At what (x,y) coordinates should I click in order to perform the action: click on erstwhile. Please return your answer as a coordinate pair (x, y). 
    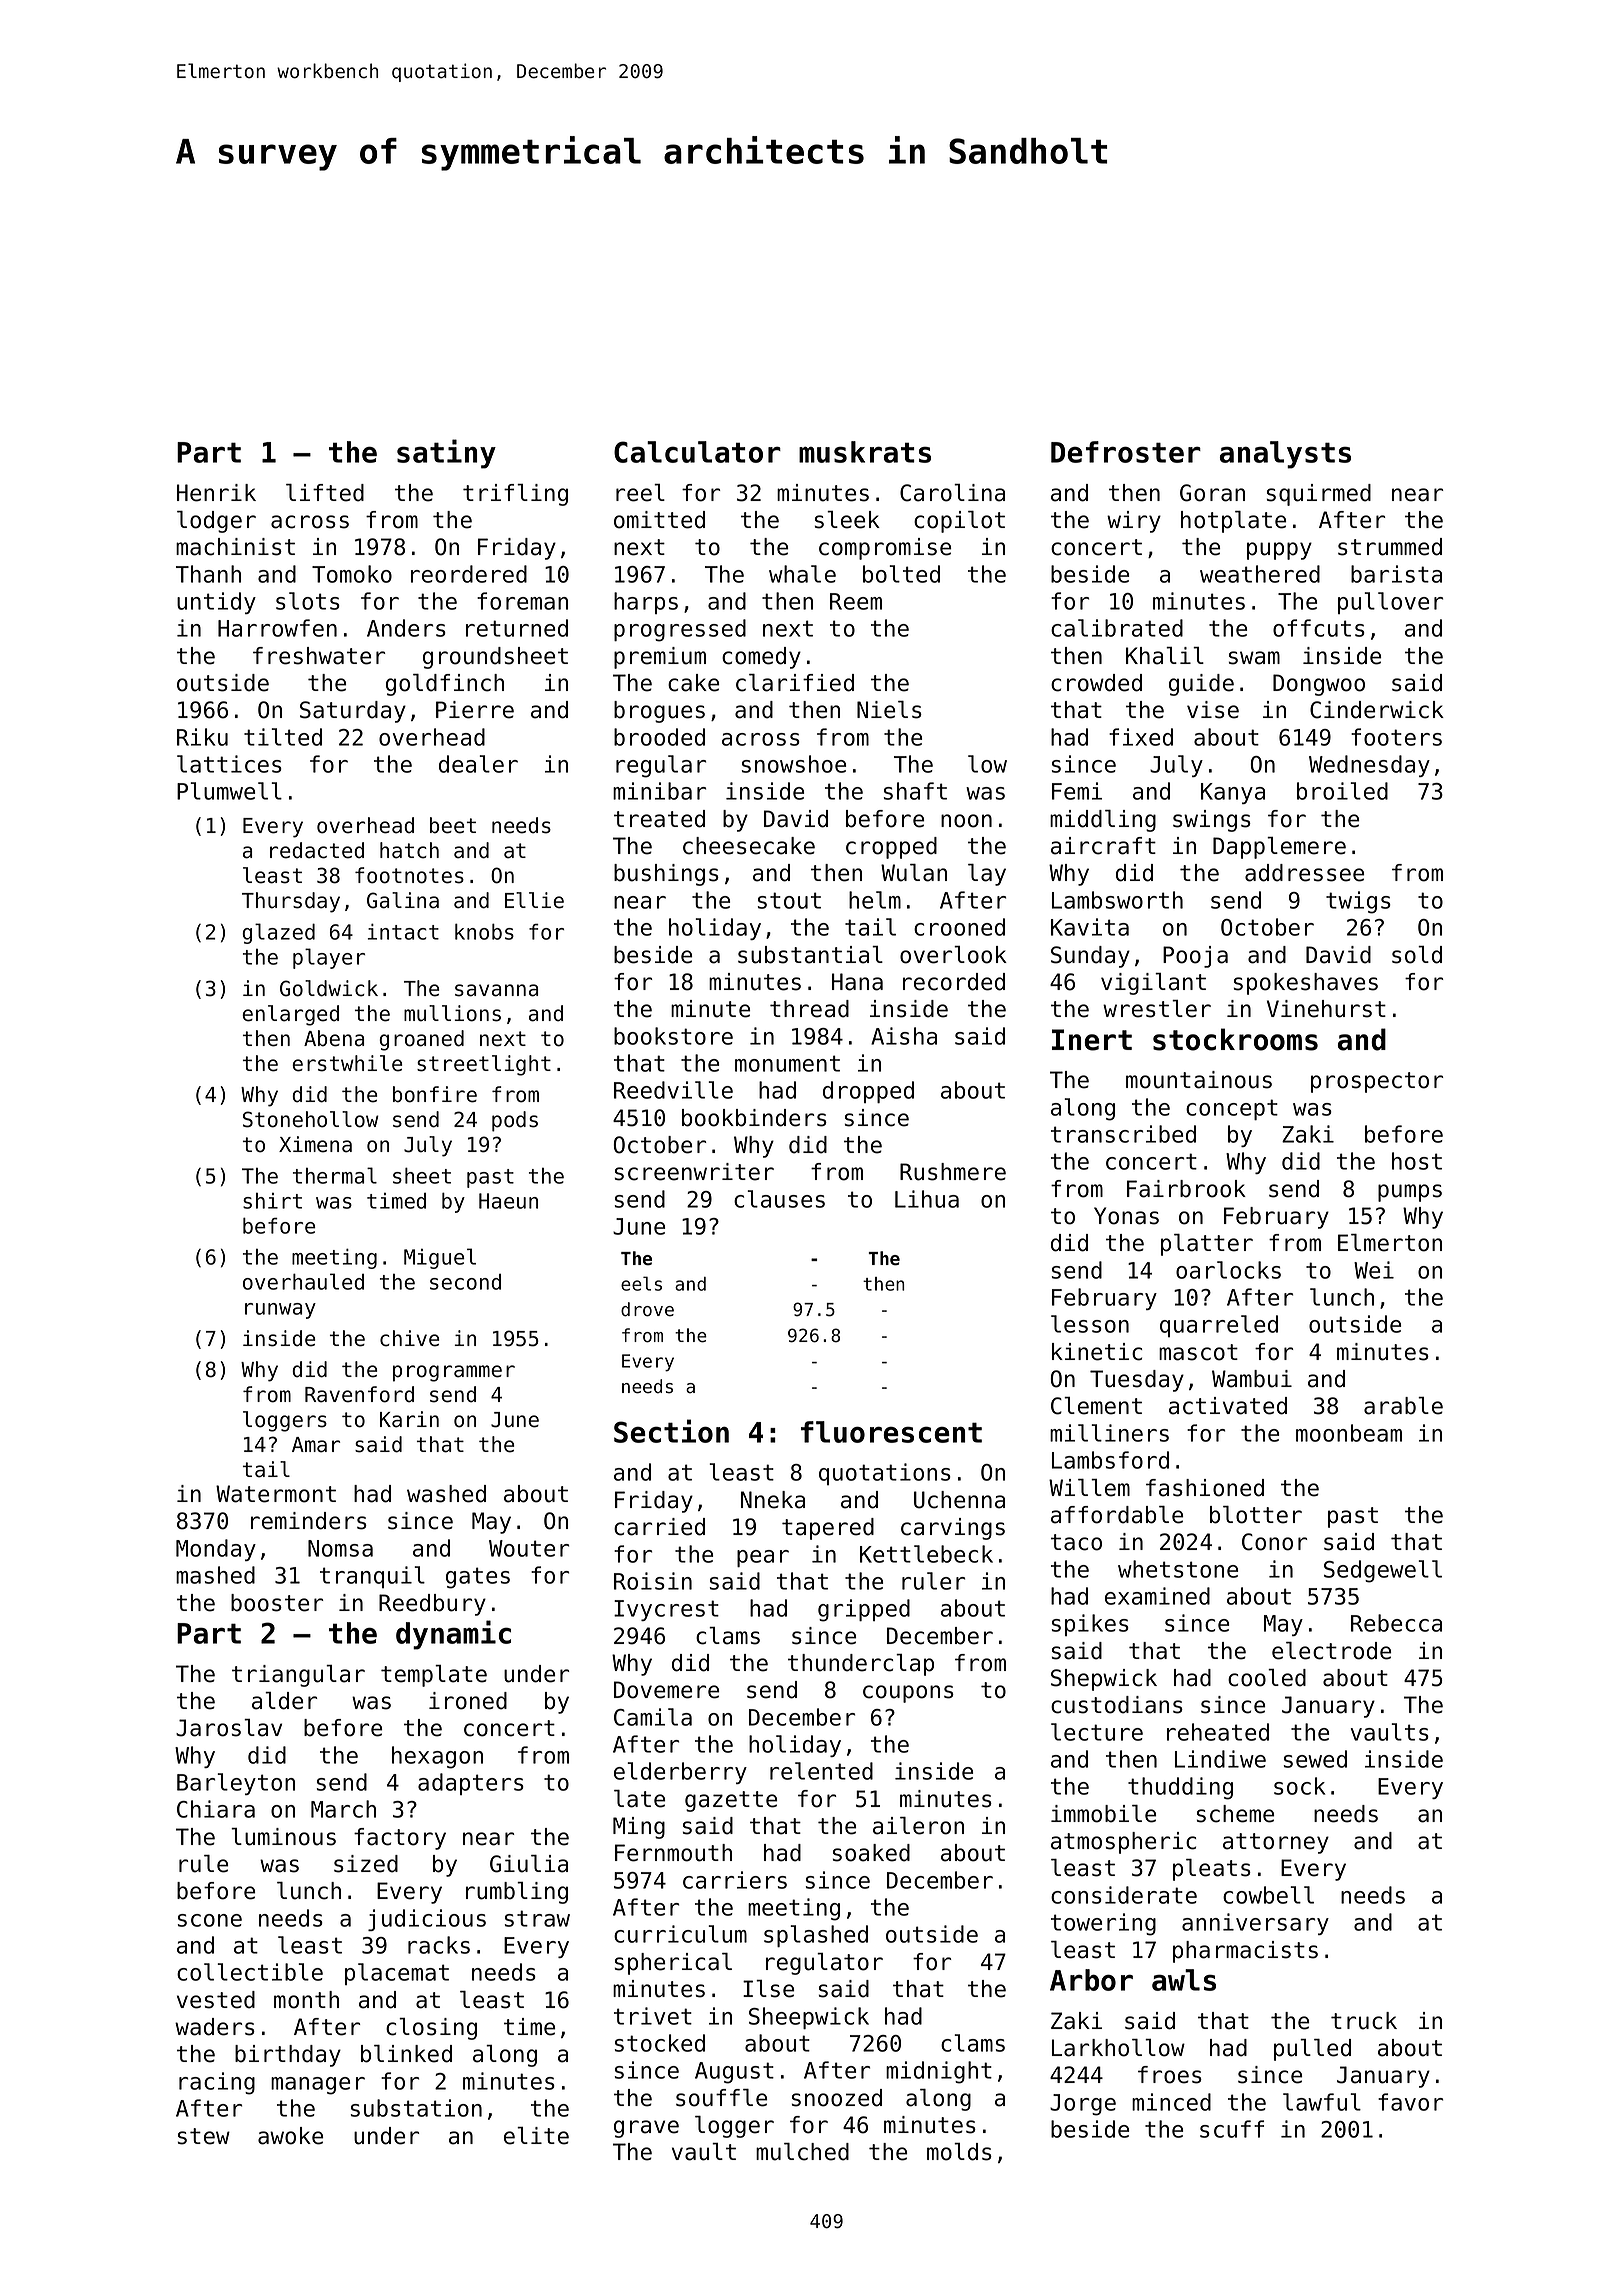
    Looking at the image, I should click on (347, 1063).
